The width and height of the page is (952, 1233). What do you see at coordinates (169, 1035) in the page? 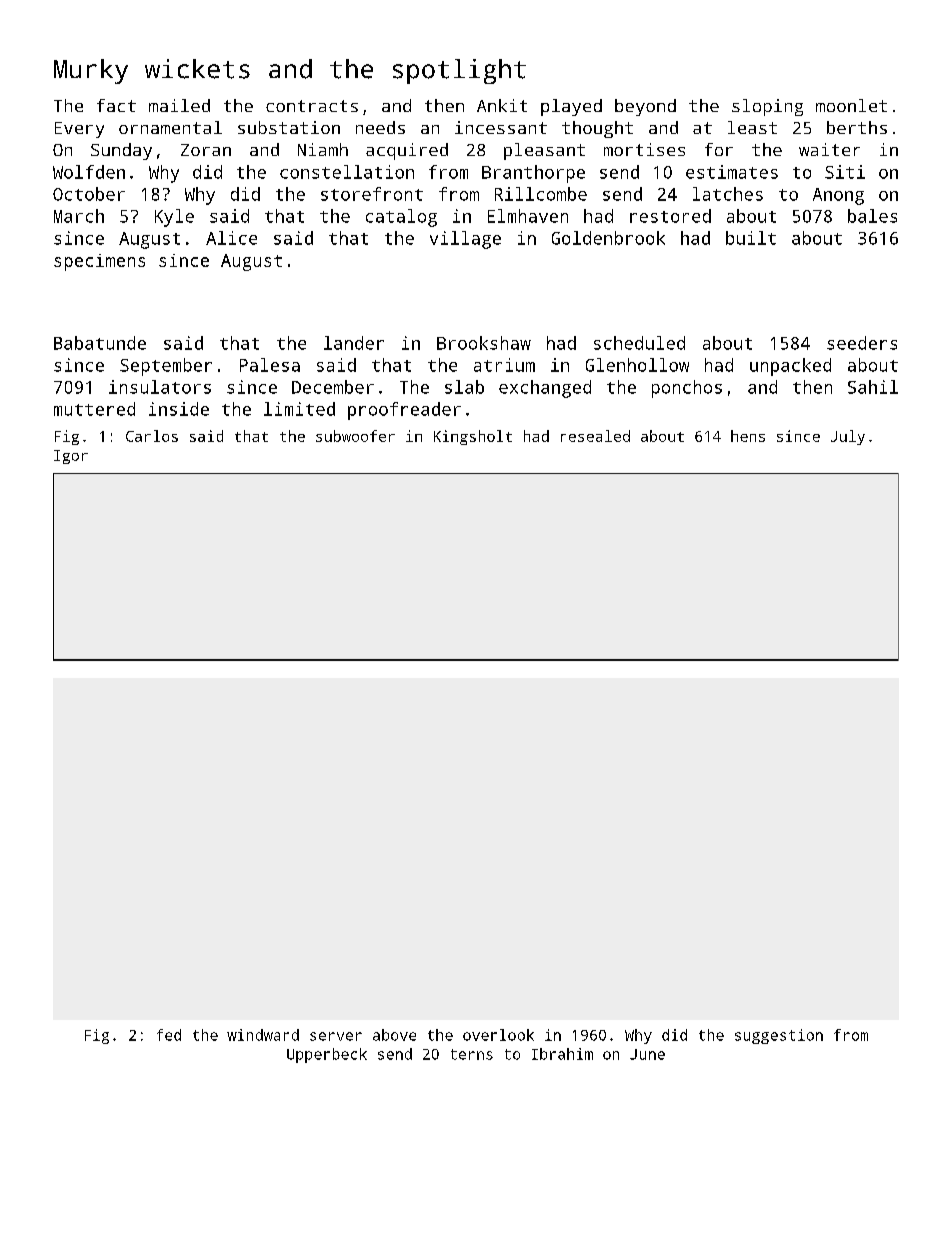
I see `fed` at bounding box center [169, 1035].
